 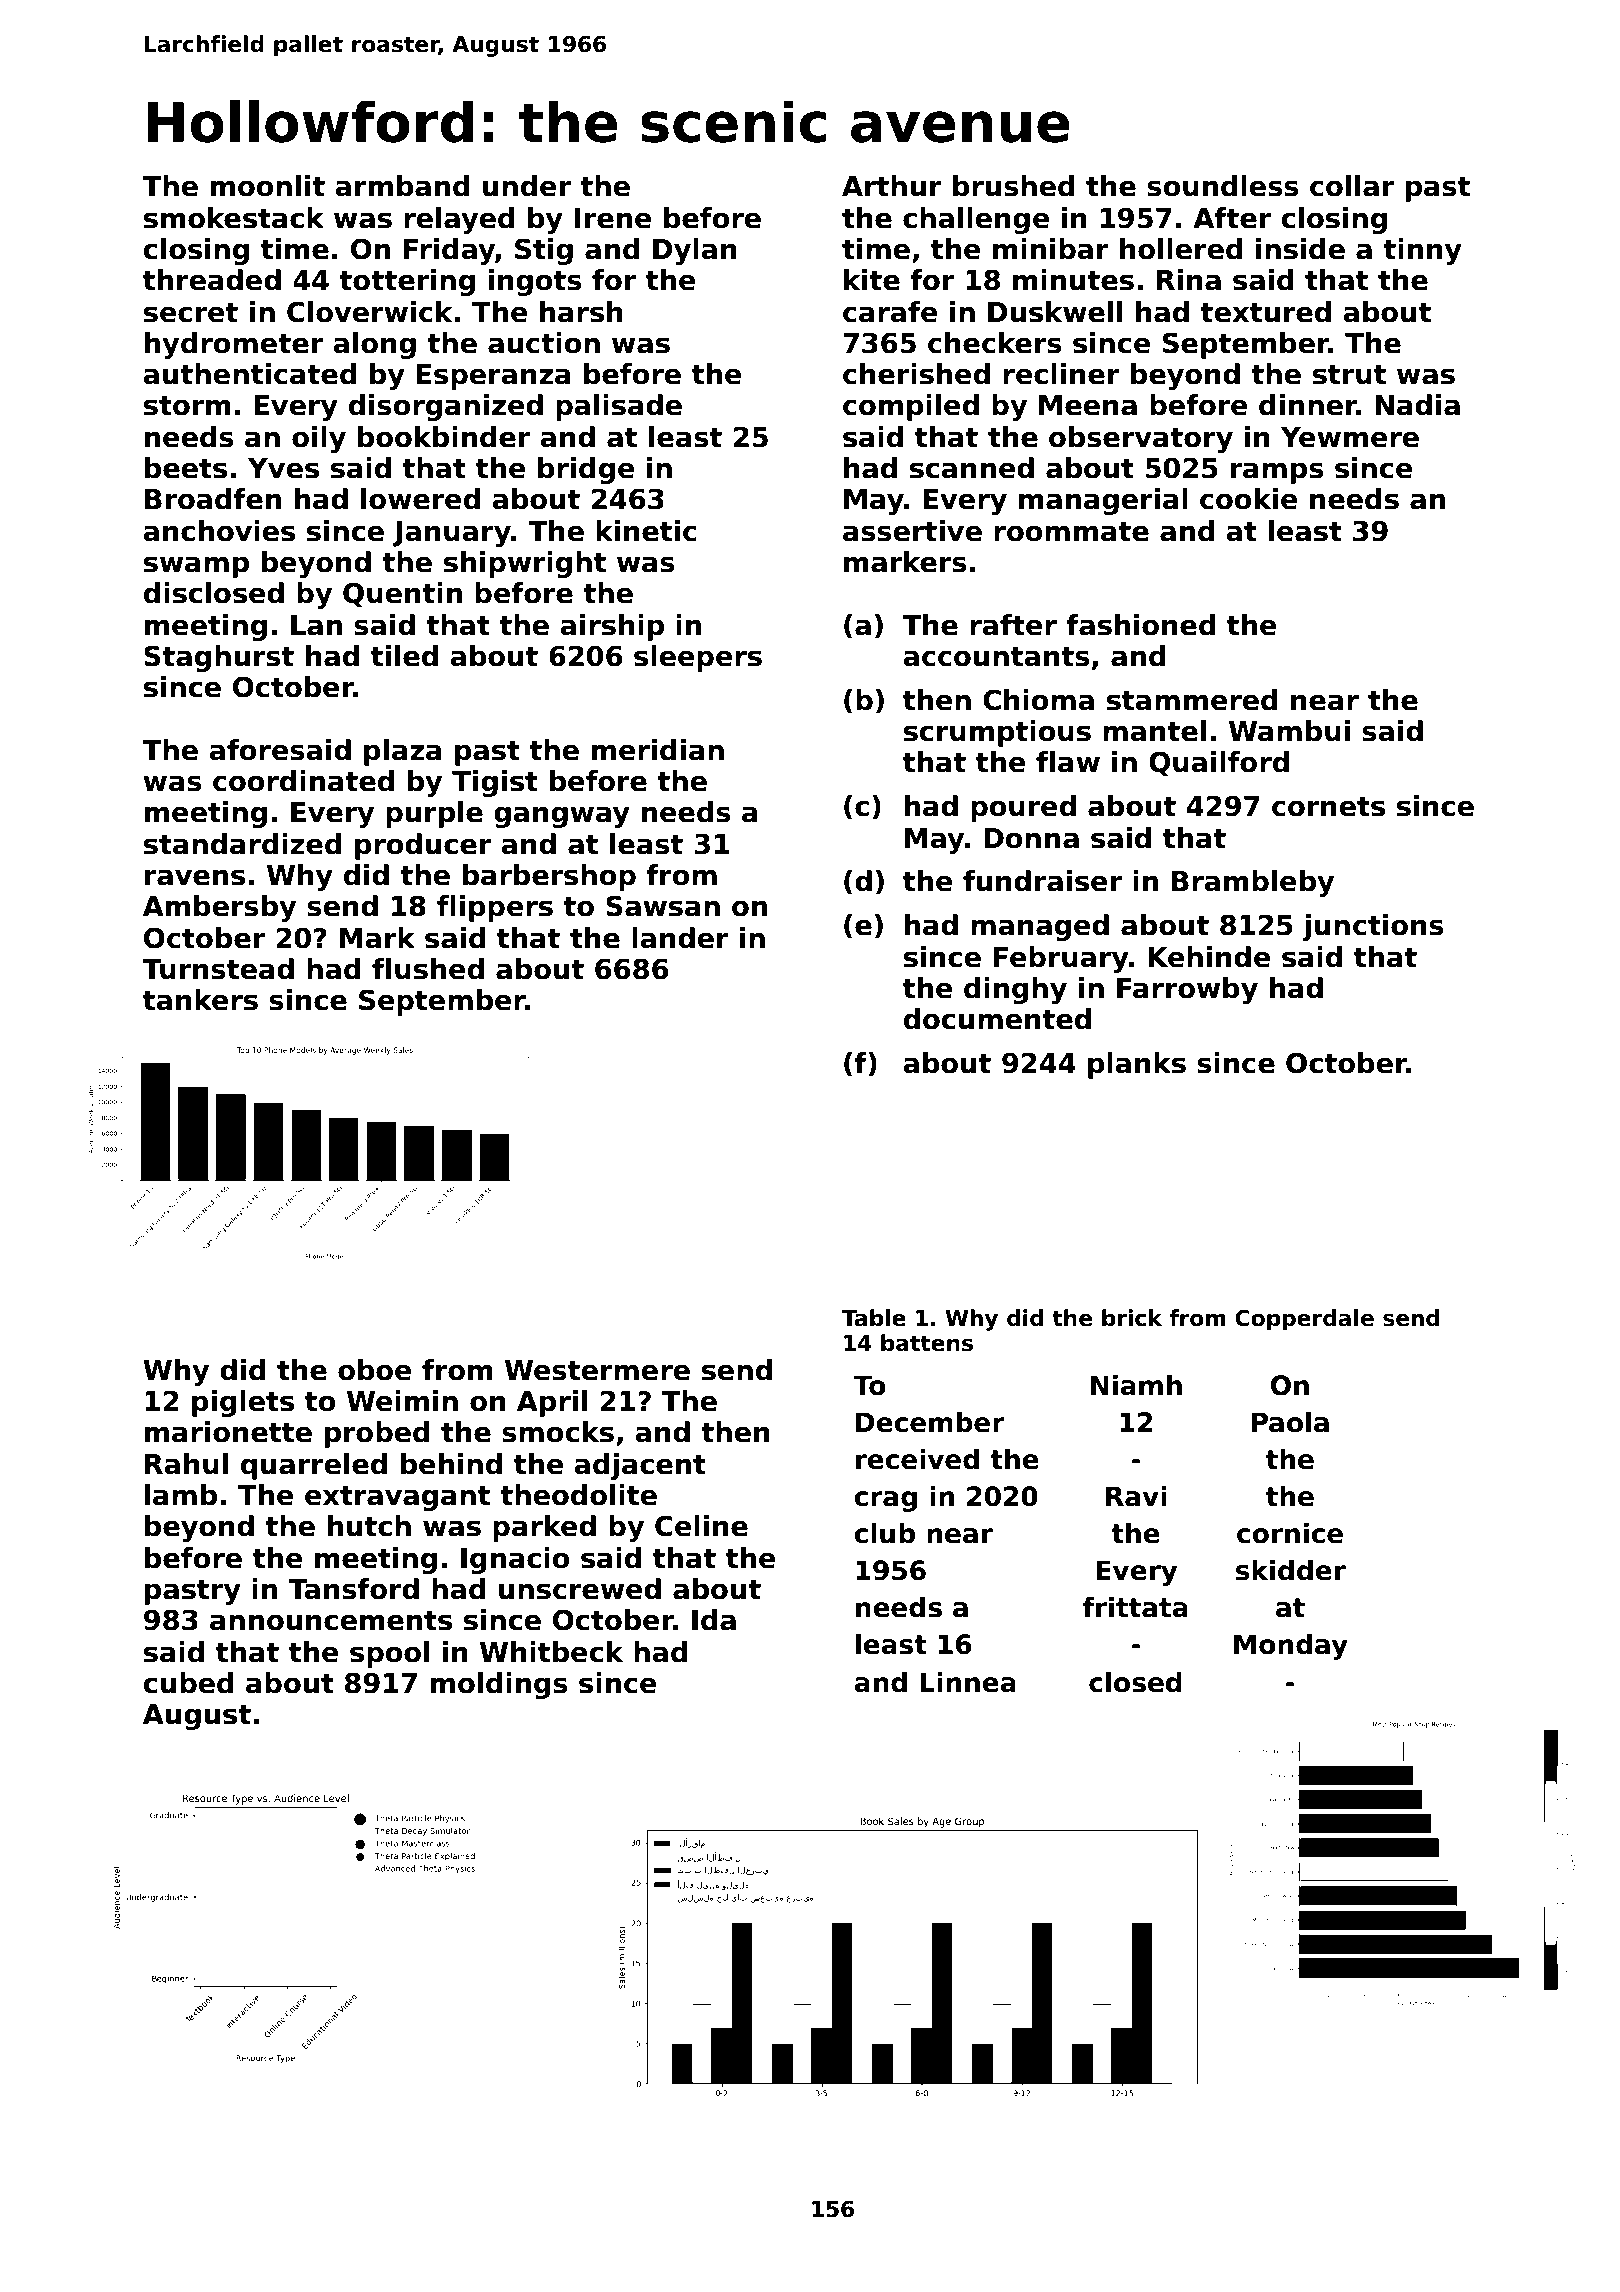 I want to click on tankers, so click(x=200, y=1000).
